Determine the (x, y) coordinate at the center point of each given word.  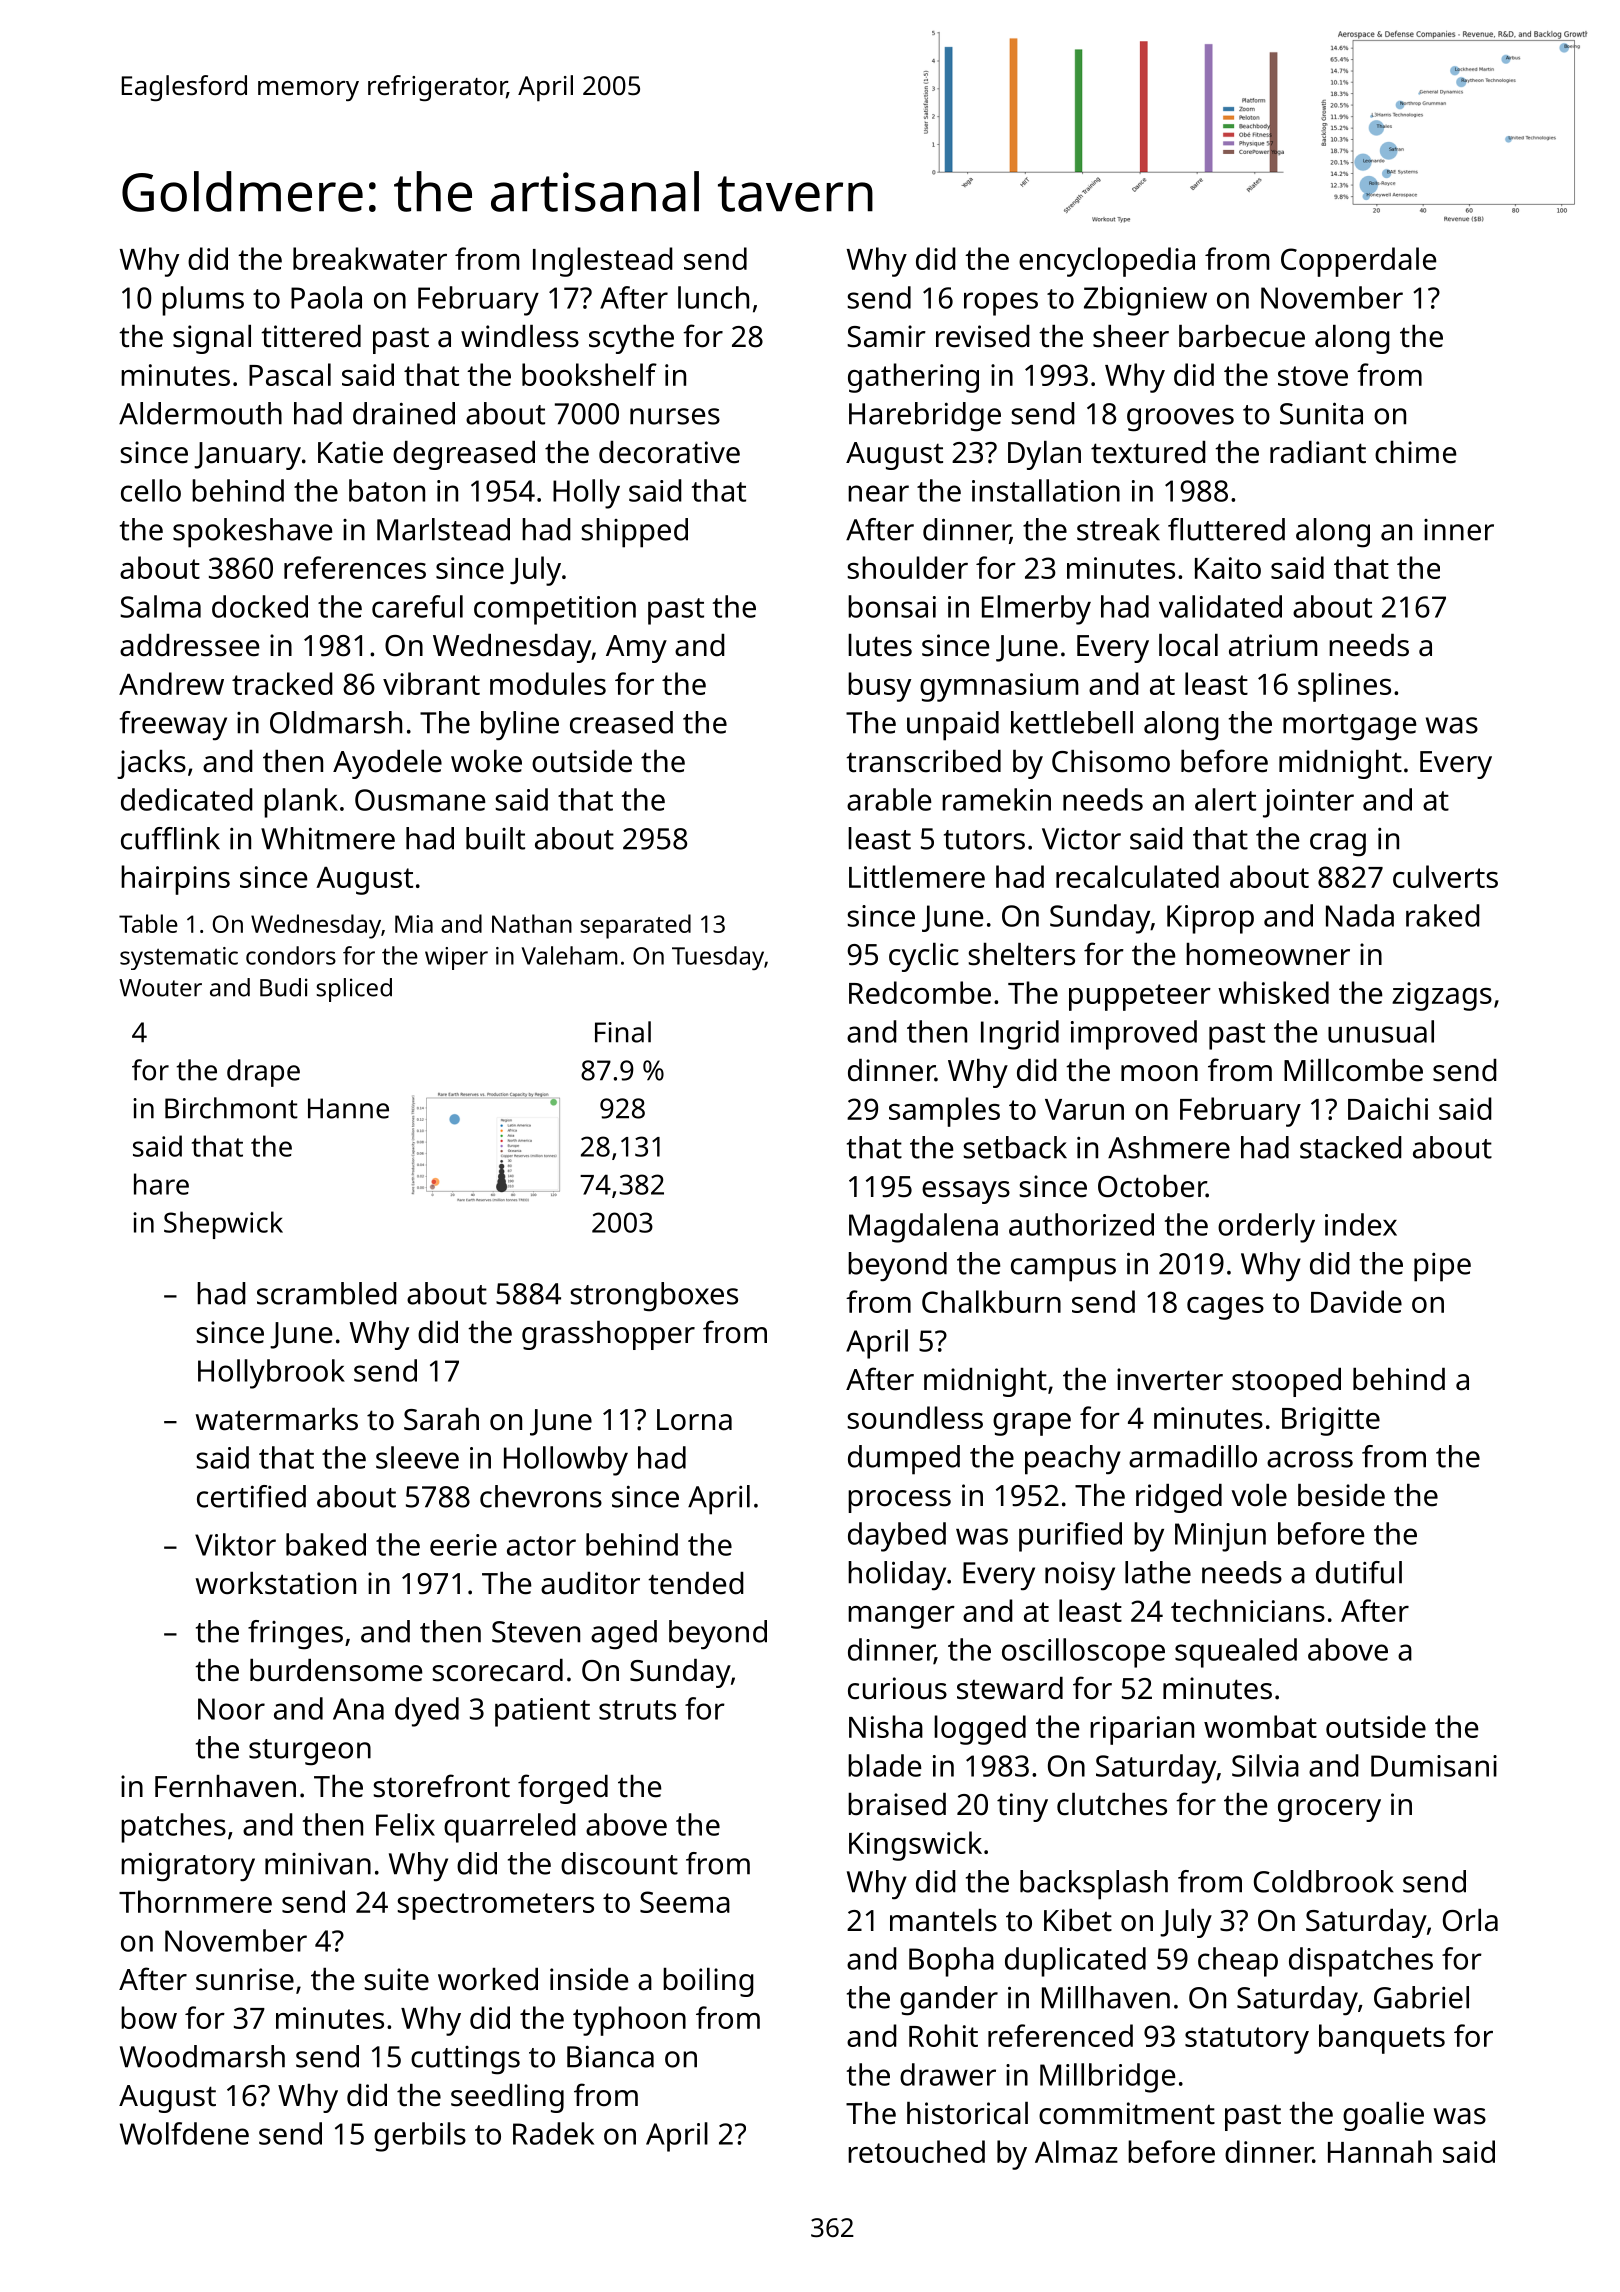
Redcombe (920, 992)
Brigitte (1331, 1421)
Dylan (1044, 455)
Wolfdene (184, 2133)
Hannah (1380, 2151)
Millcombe (1353, 1070)
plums (203, 301)
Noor (231, 1709)
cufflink (170, 838)
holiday (897, 1576)
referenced (1060, 2035)
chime (1415, 452)
